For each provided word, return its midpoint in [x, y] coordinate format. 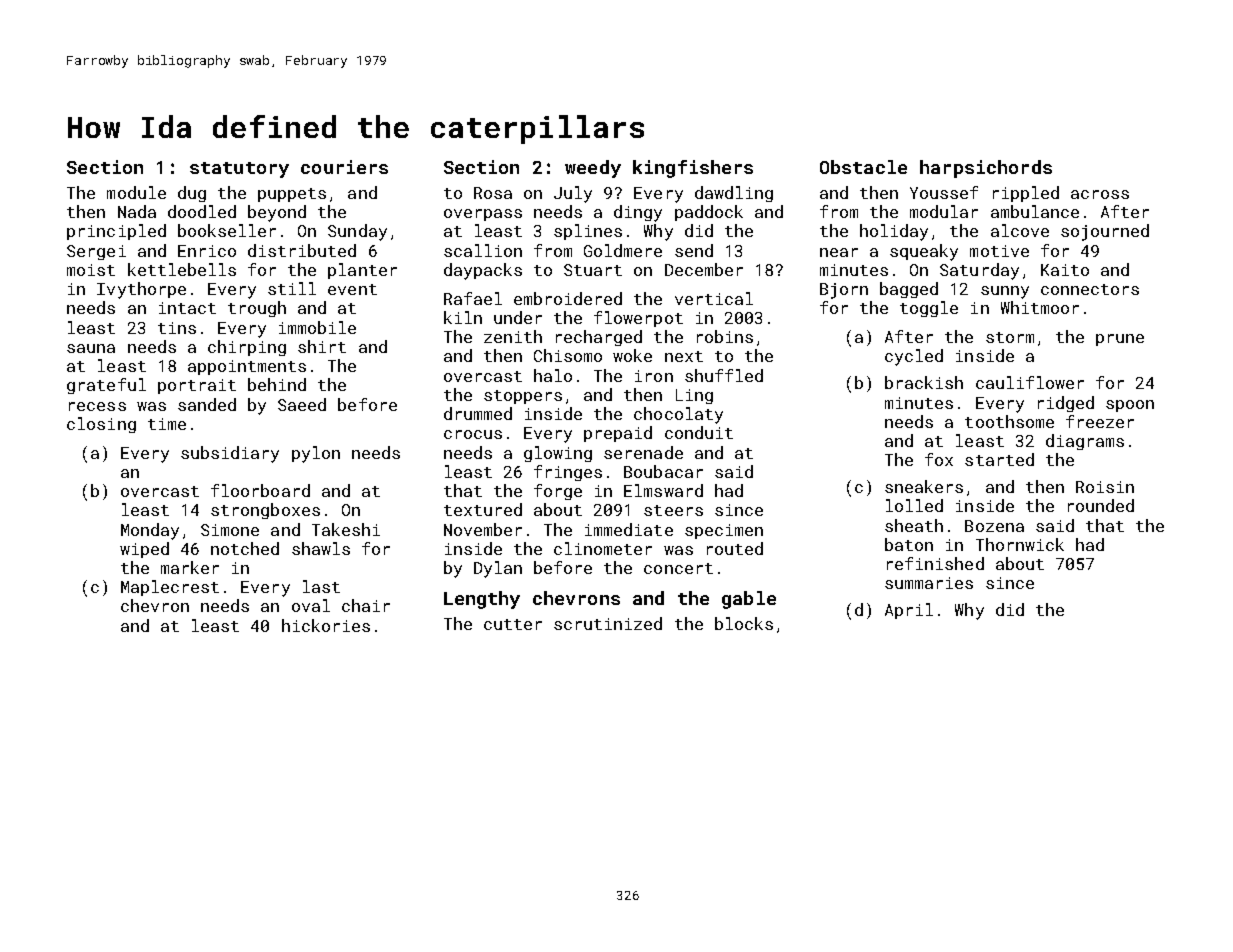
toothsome [1009, 421]
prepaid [618, 434]
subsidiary [230, 454]
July [573, 194]
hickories [326, 625]
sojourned [1105, 232]
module [136, 192]
